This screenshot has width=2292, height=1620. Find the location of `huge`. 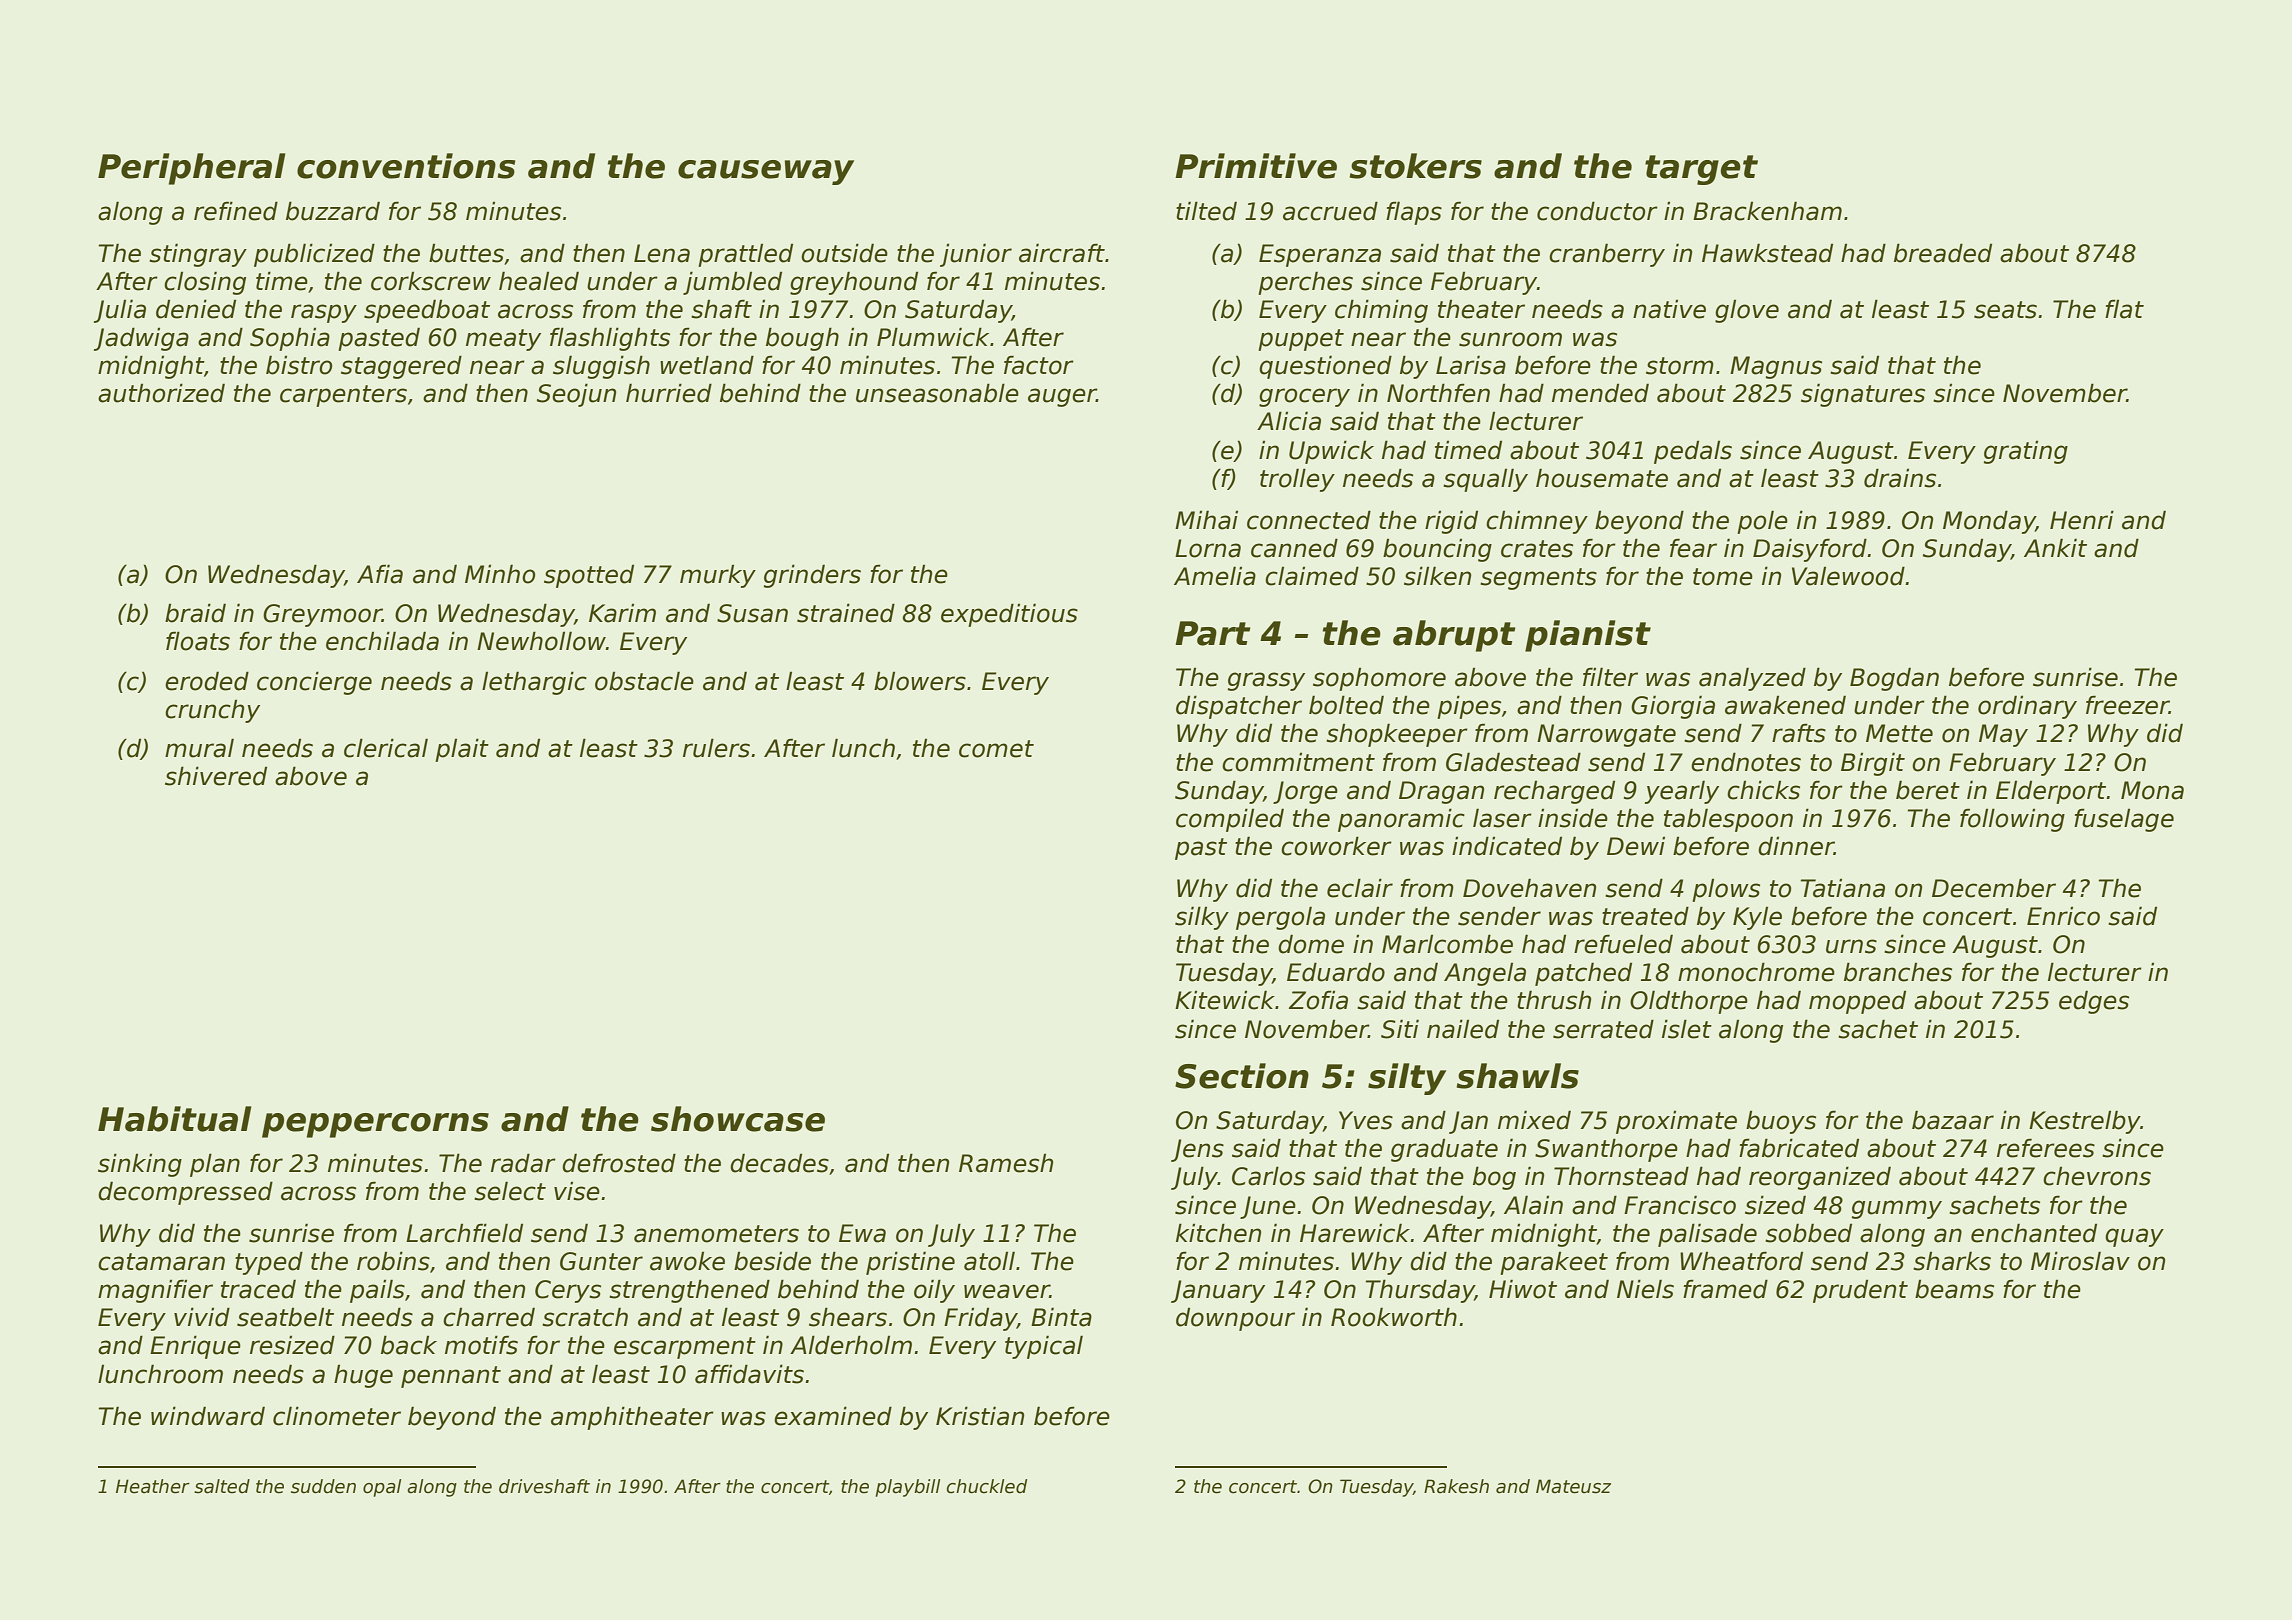

huge is located at coordinates (363, 1376).
